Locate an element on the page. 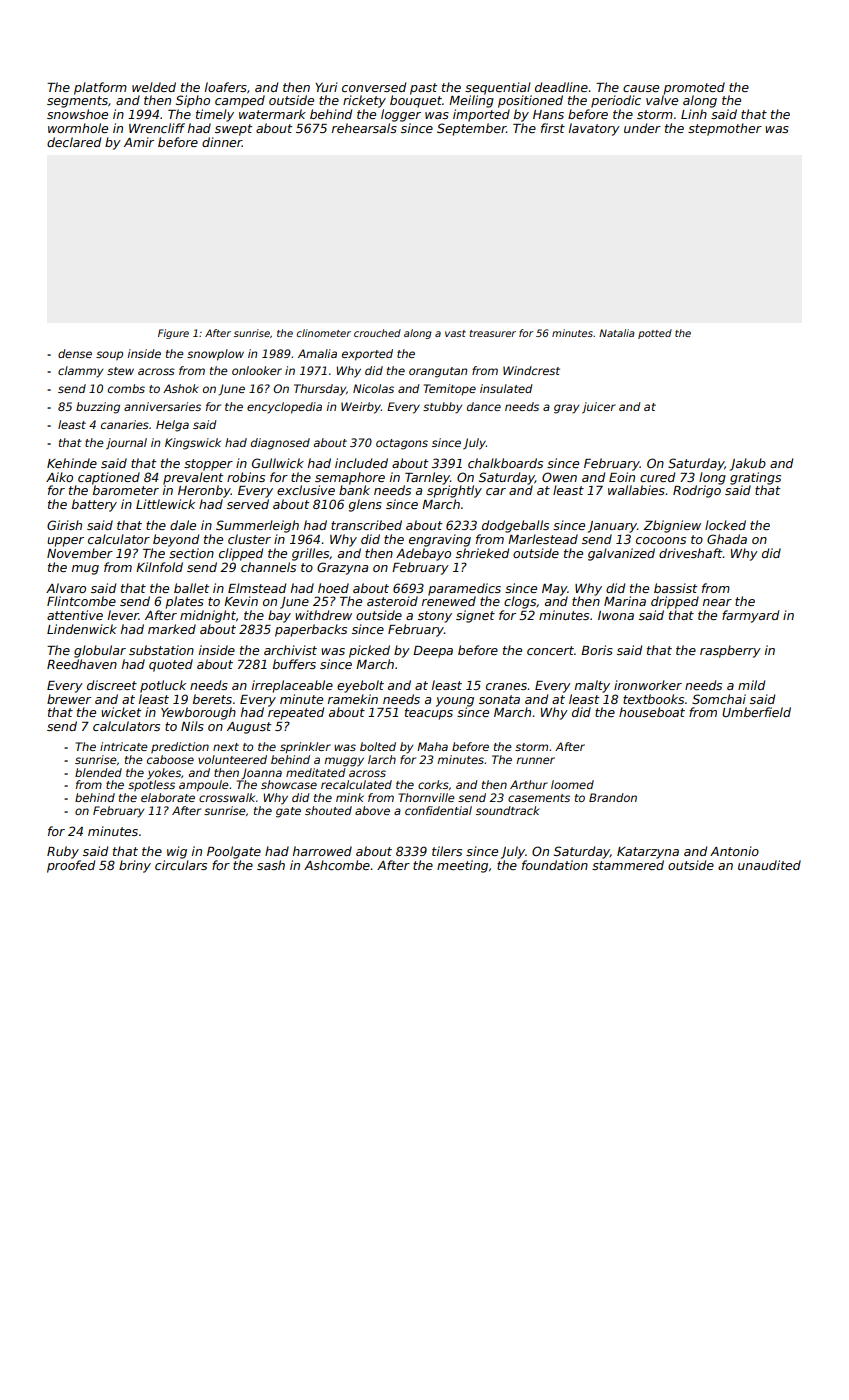 Image resolution: width=849 pixels, height=1400 pixels. dinner is located at coordinates (222, 142).
